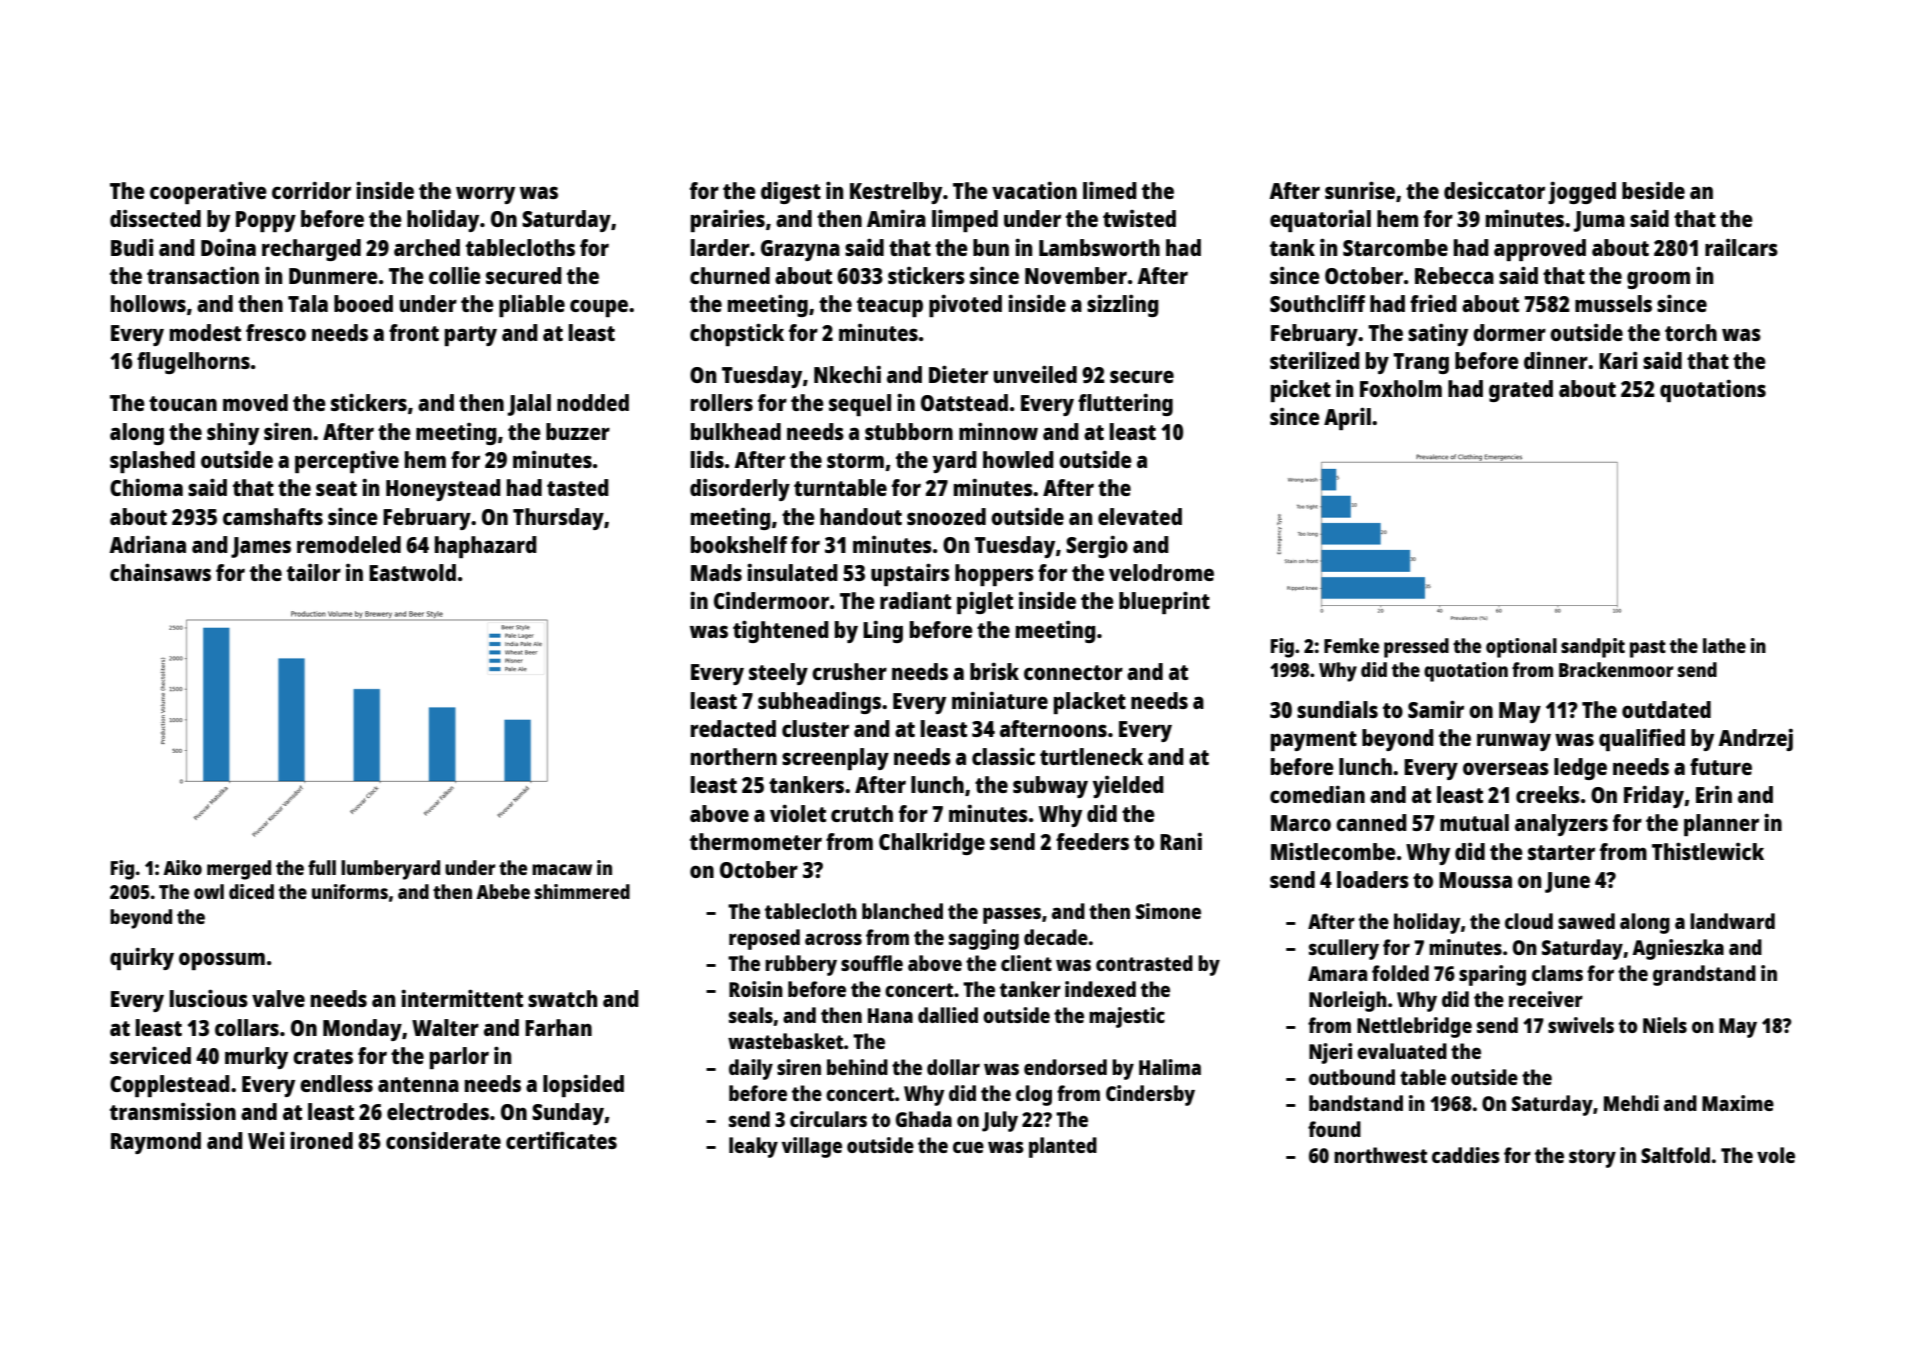  Describe the element at coordinates (160, 572) in the screenshot. I see `chainsaws` at that location.
